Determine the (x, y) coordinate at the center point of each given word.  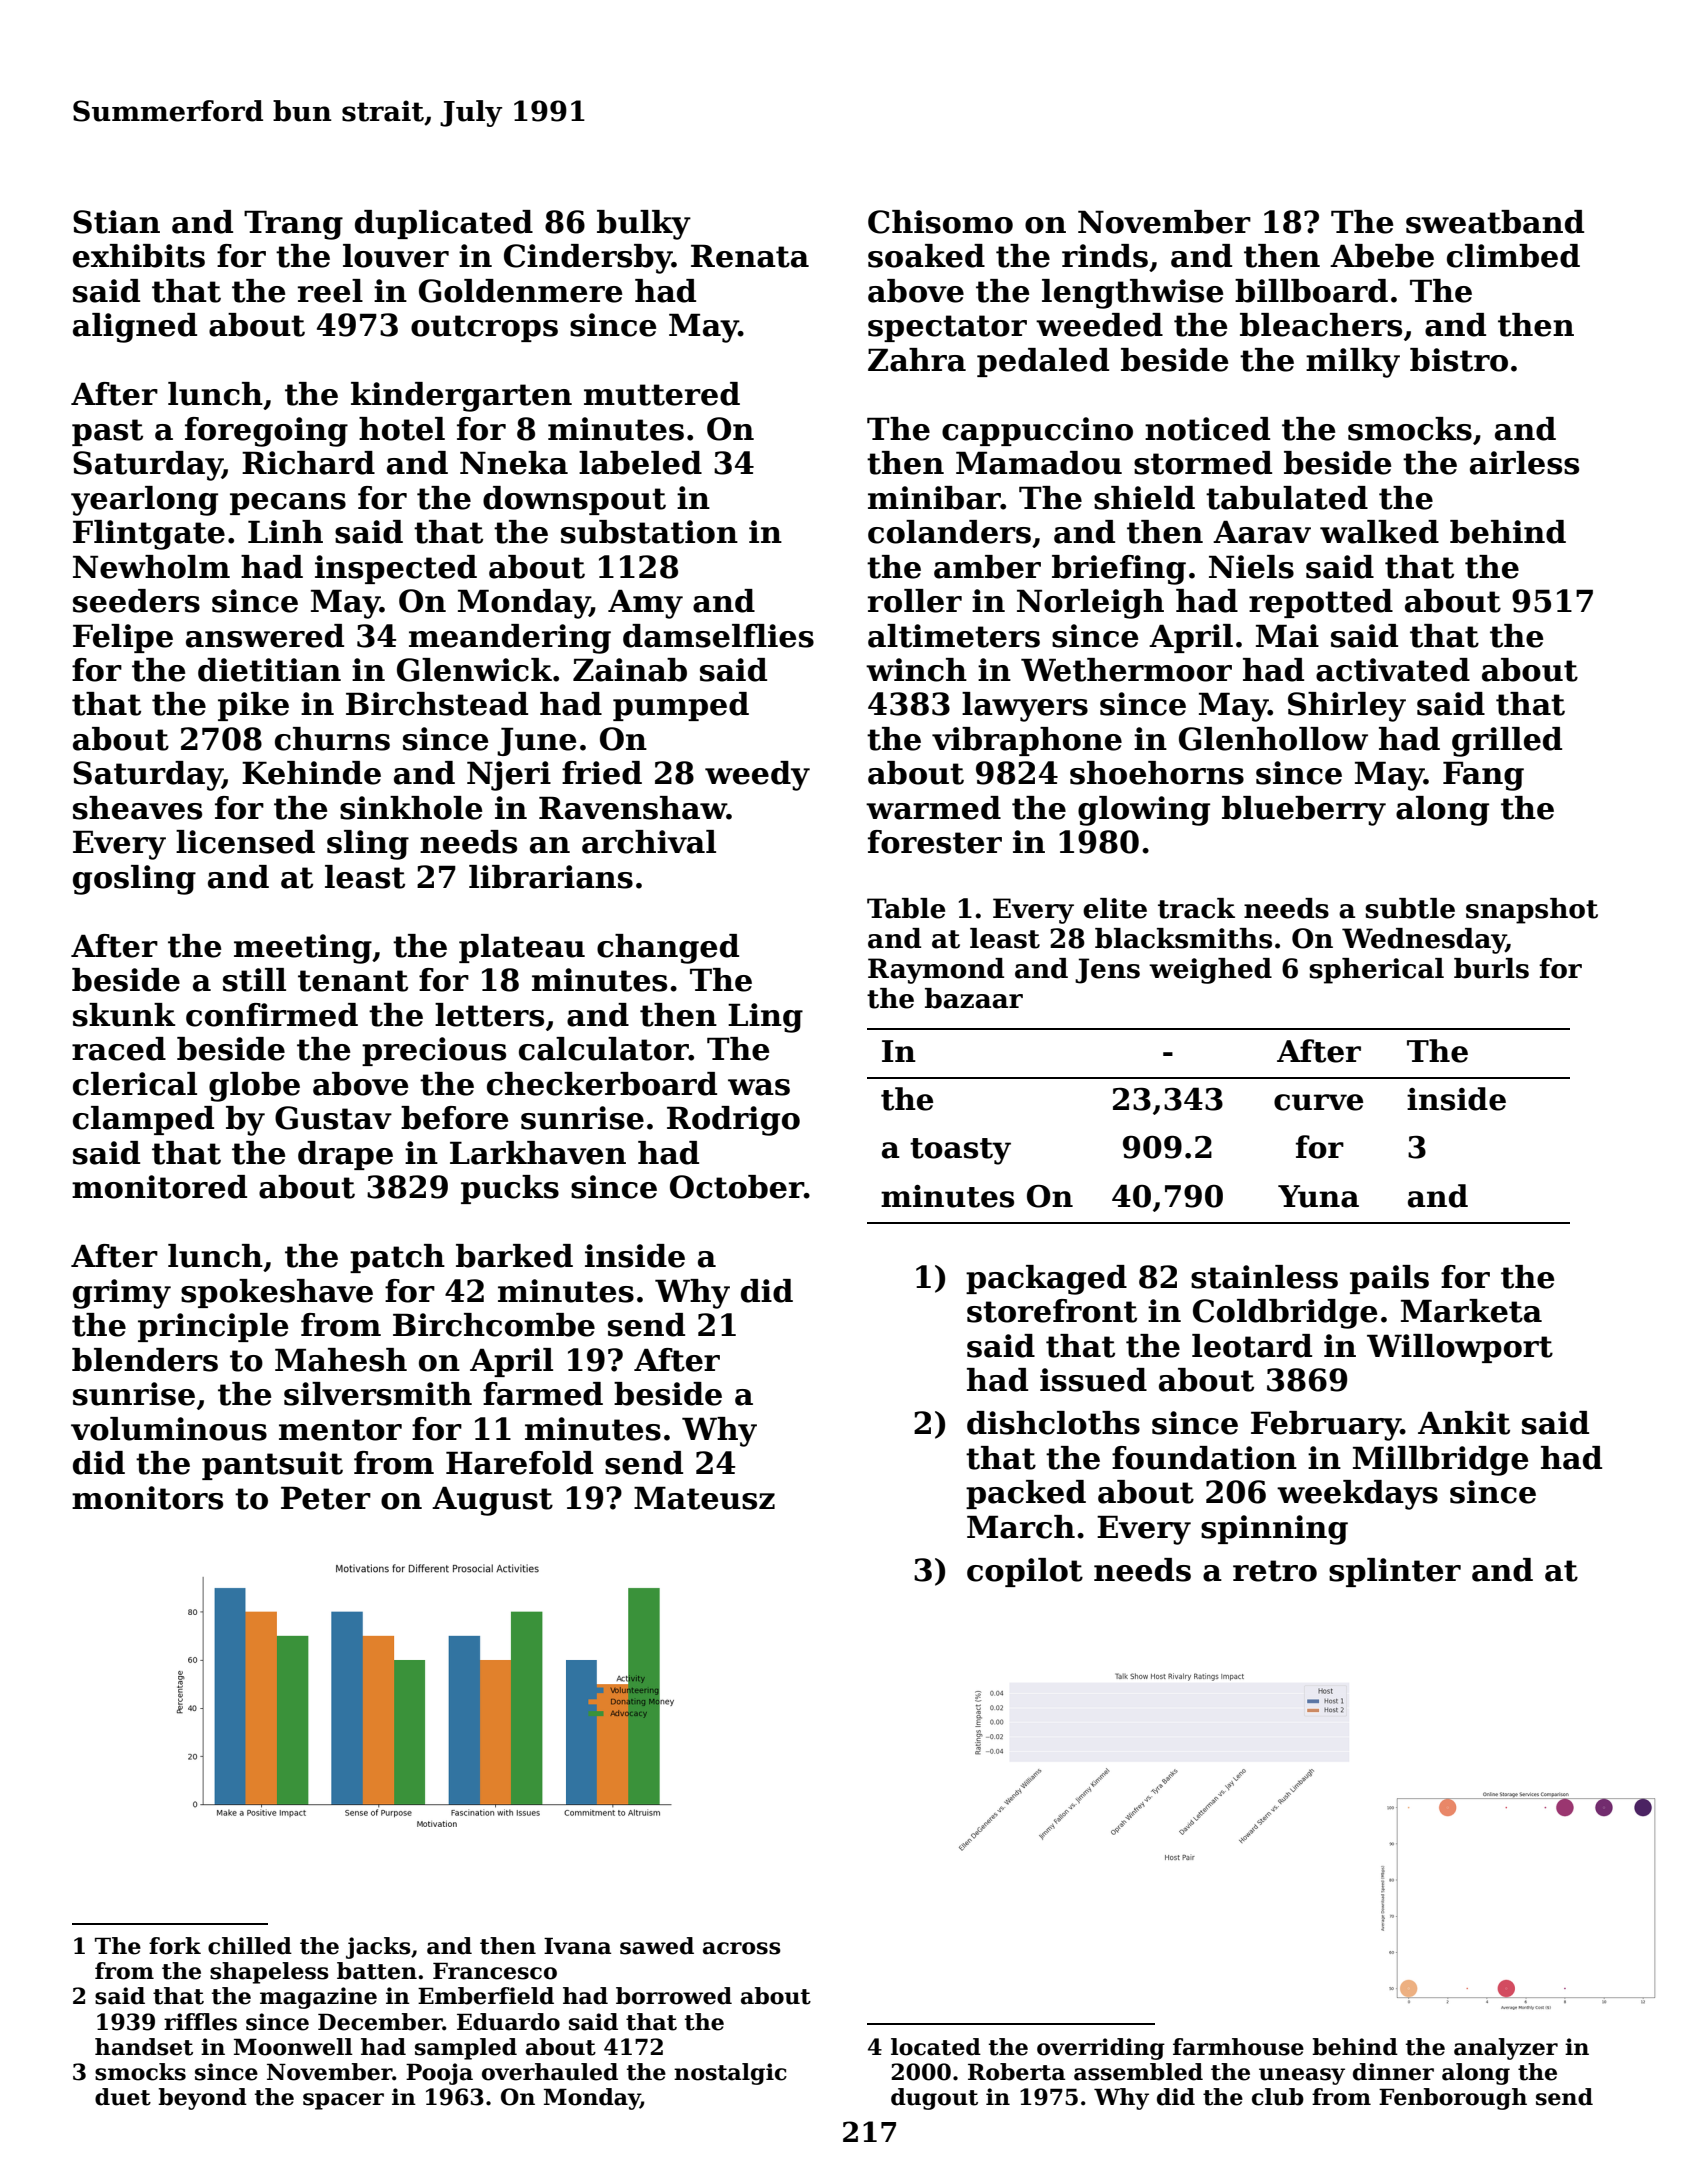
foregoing (266, 432)
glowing (1144, 811)
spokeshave (277, 1293)
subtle (1410, 908)
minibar (934, 498)
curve (1318, 1102)
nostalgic (730, 2074)
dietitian (269, 670)
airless (1524, 463)
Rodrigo (733, 1121)
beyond (202, 2099)
